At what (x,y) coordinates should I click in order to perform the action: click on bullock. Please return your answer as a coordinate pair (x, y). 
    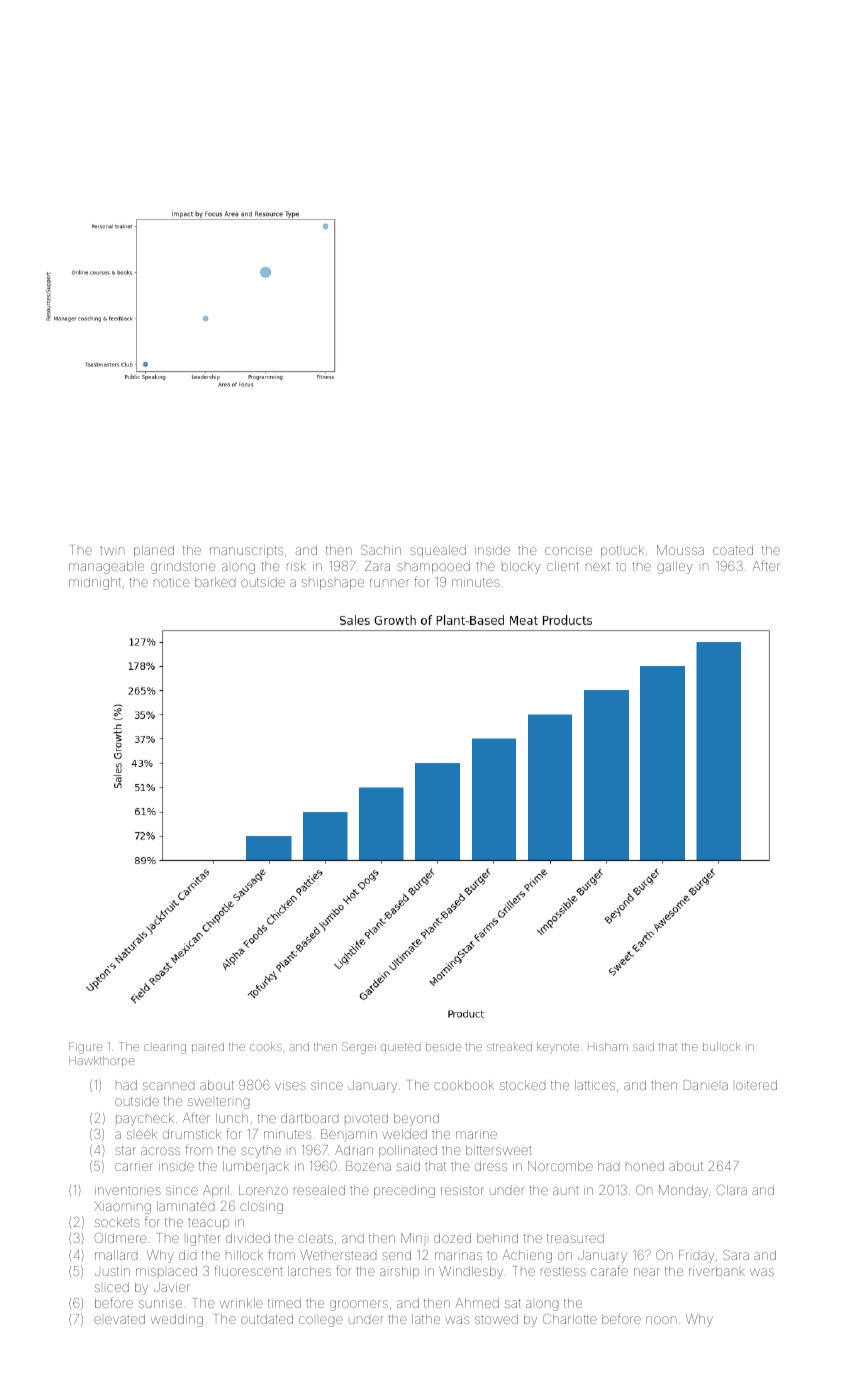
    Looking at the image, I should click on (722, 1046).
